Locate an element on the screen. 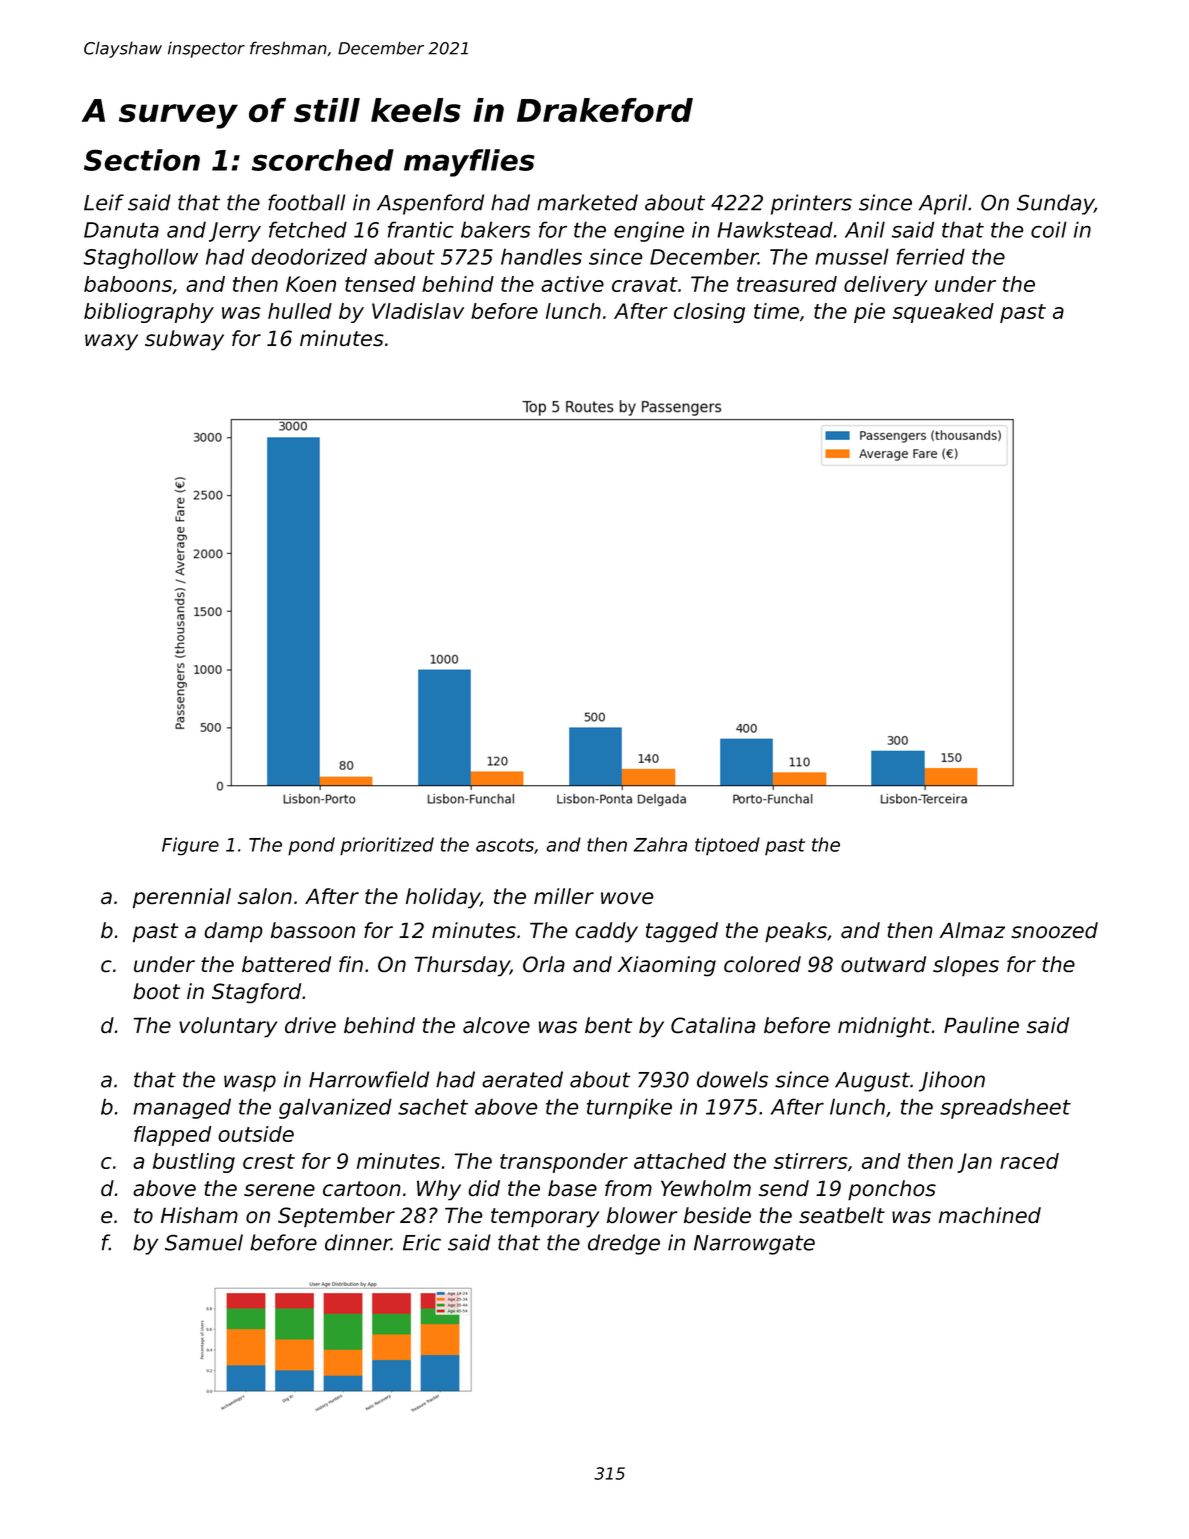 The image size is (1189, 1539). mayflies is located at coordinates (469, 163).
